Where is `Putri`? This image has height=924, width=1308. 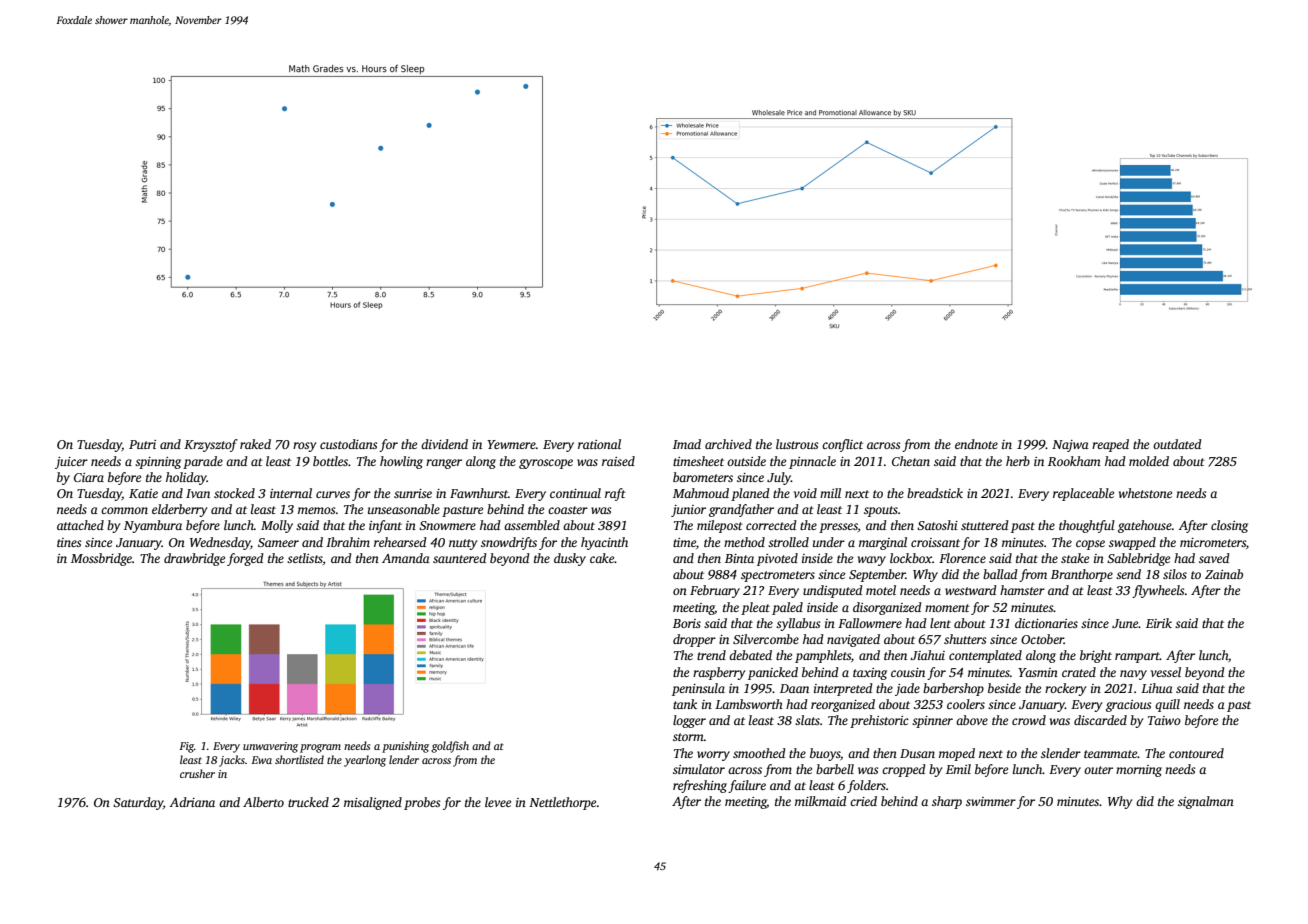
Putri is located at coordinates (142, 444).
